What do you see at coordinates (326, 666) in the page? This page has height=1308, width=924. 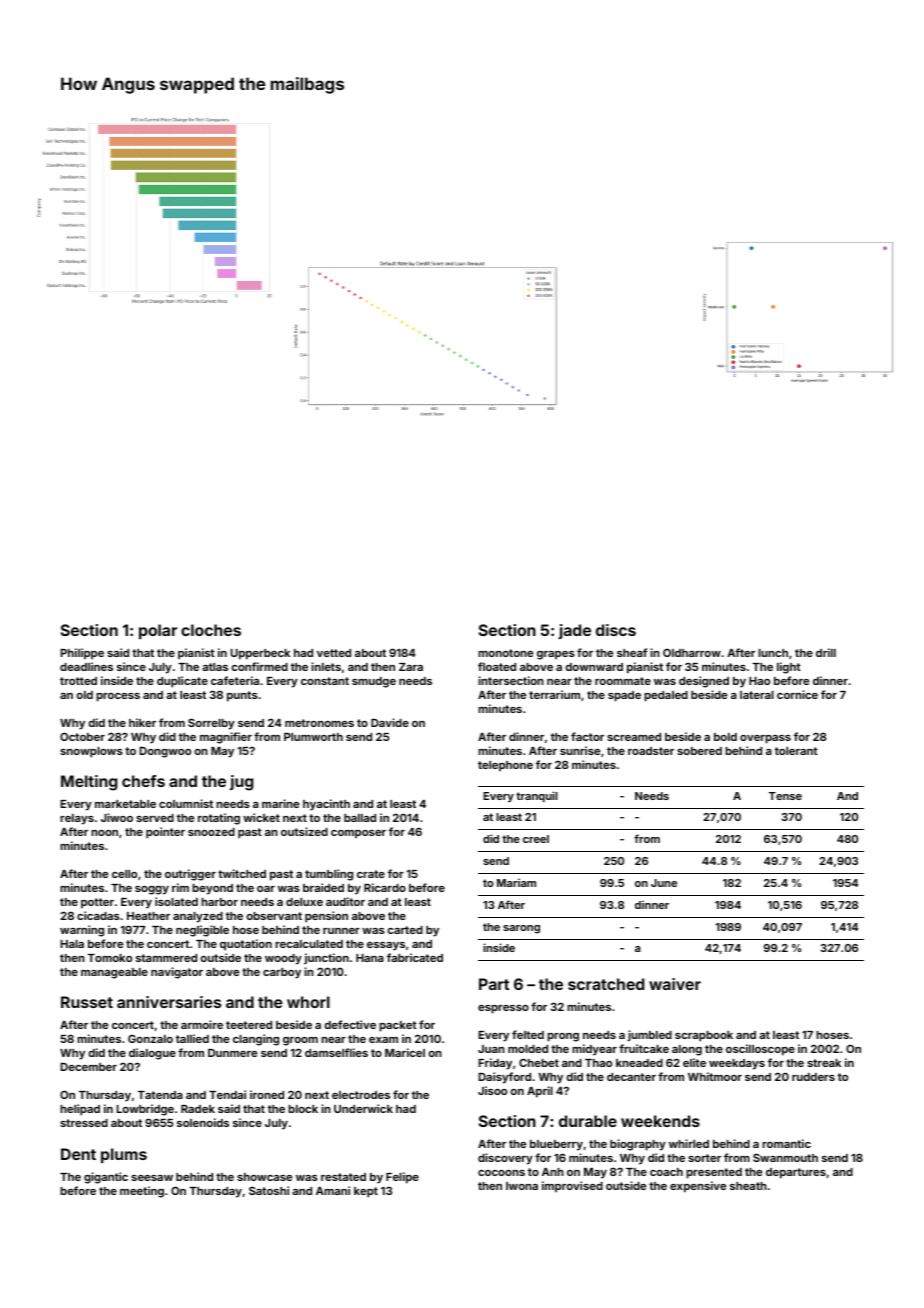 I see `inlets` at bounding box center [326, 666].
